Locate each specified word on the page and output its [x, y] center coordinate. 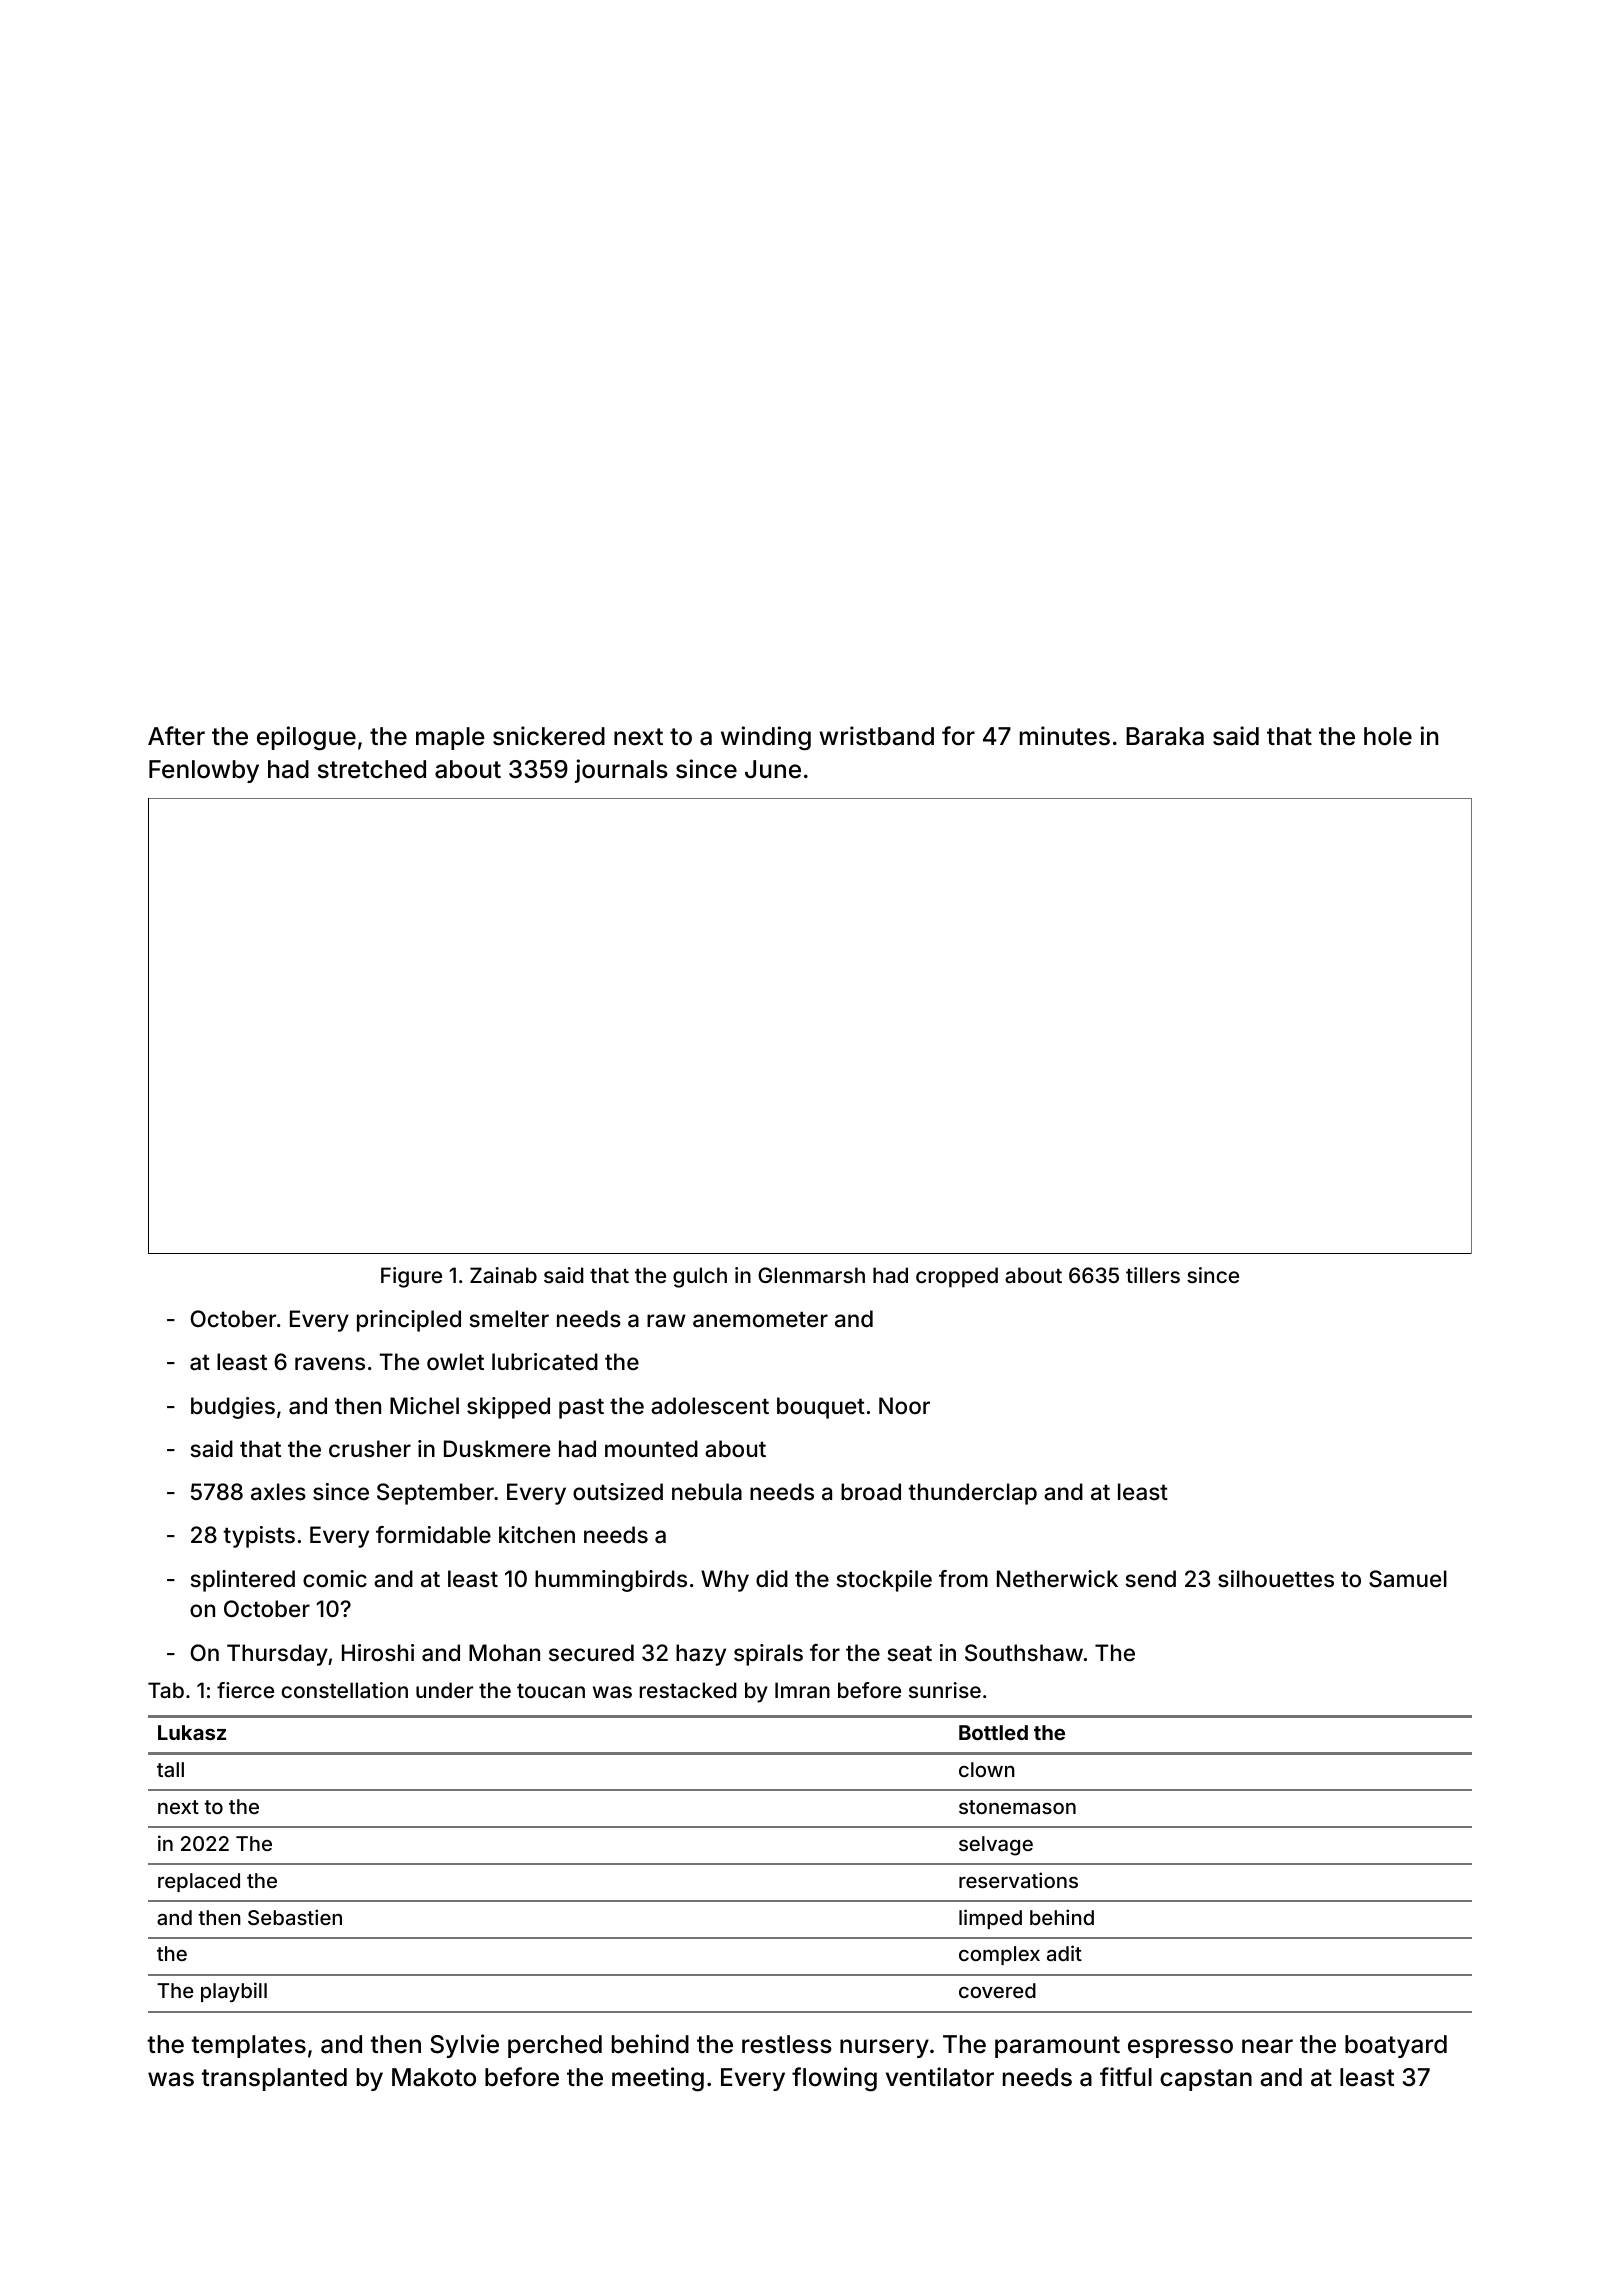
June [773, 769]
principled [409, 1321]
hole [1388, 736]
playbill [234, 1992]
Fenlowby [204, 771]
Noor [904, 1406]
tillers [1153, 1275]
